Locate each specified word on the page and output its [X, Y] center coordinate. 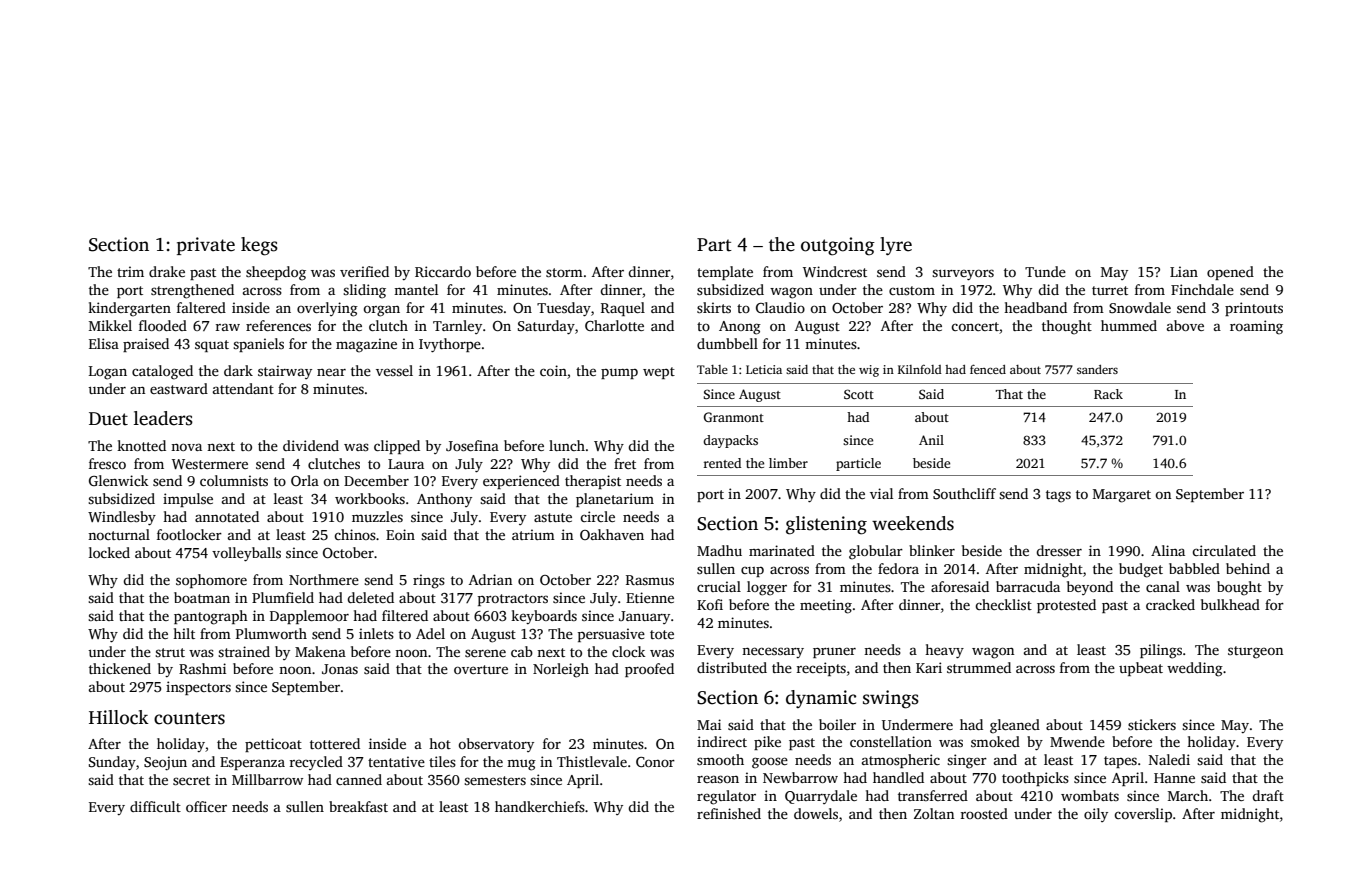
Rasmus [650, 580]
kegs [259, 246]
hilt [184, 633]
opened [1230, 273]
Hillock [119, 717]
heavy [944, 651]
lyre [896, 246]
